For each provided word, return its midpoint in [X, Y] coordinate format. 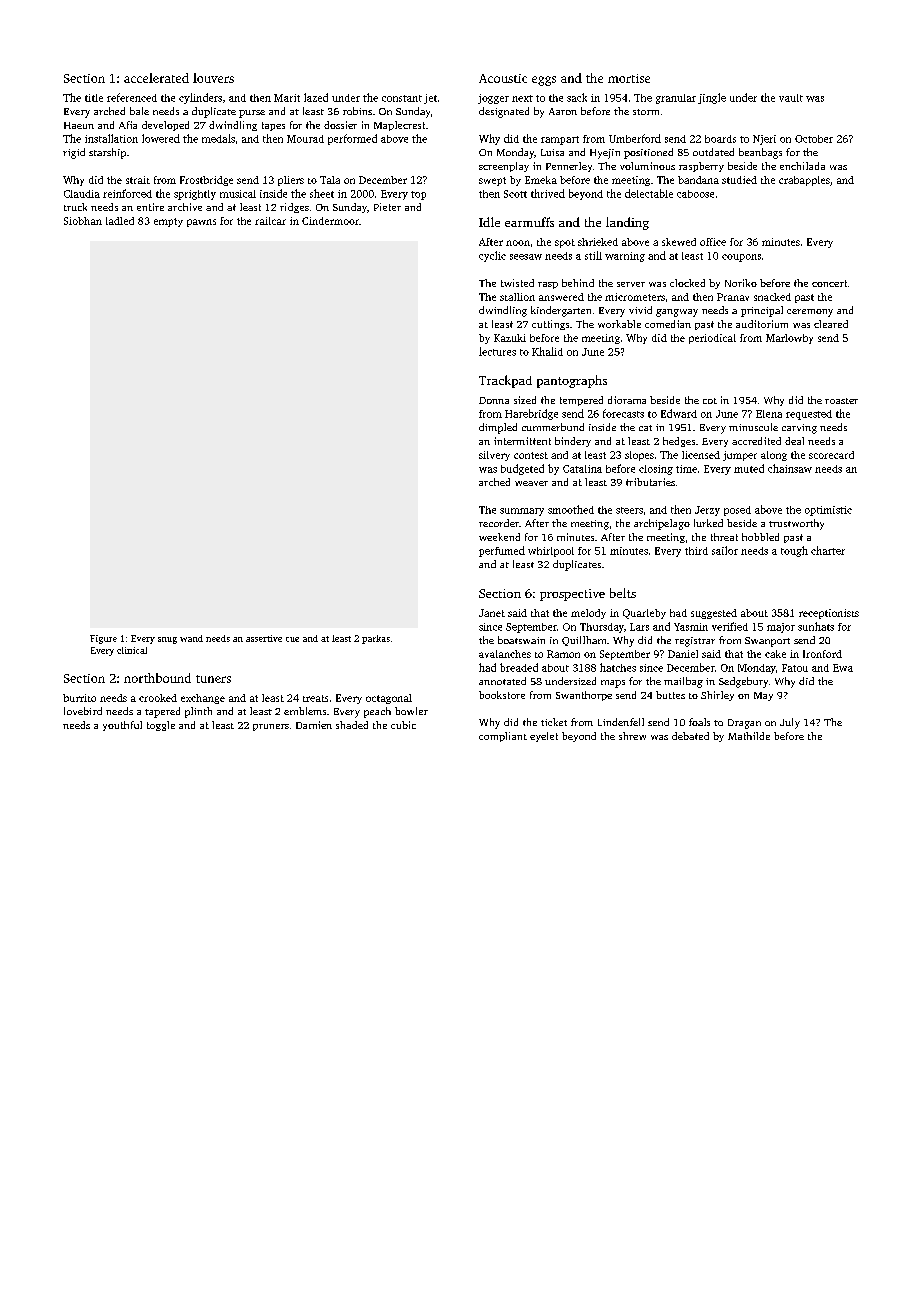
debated [690, 736]
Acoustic [503, 78]
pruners [271, 727]
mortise [629, 78]
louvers [213, 78]
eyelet [544, 737]
